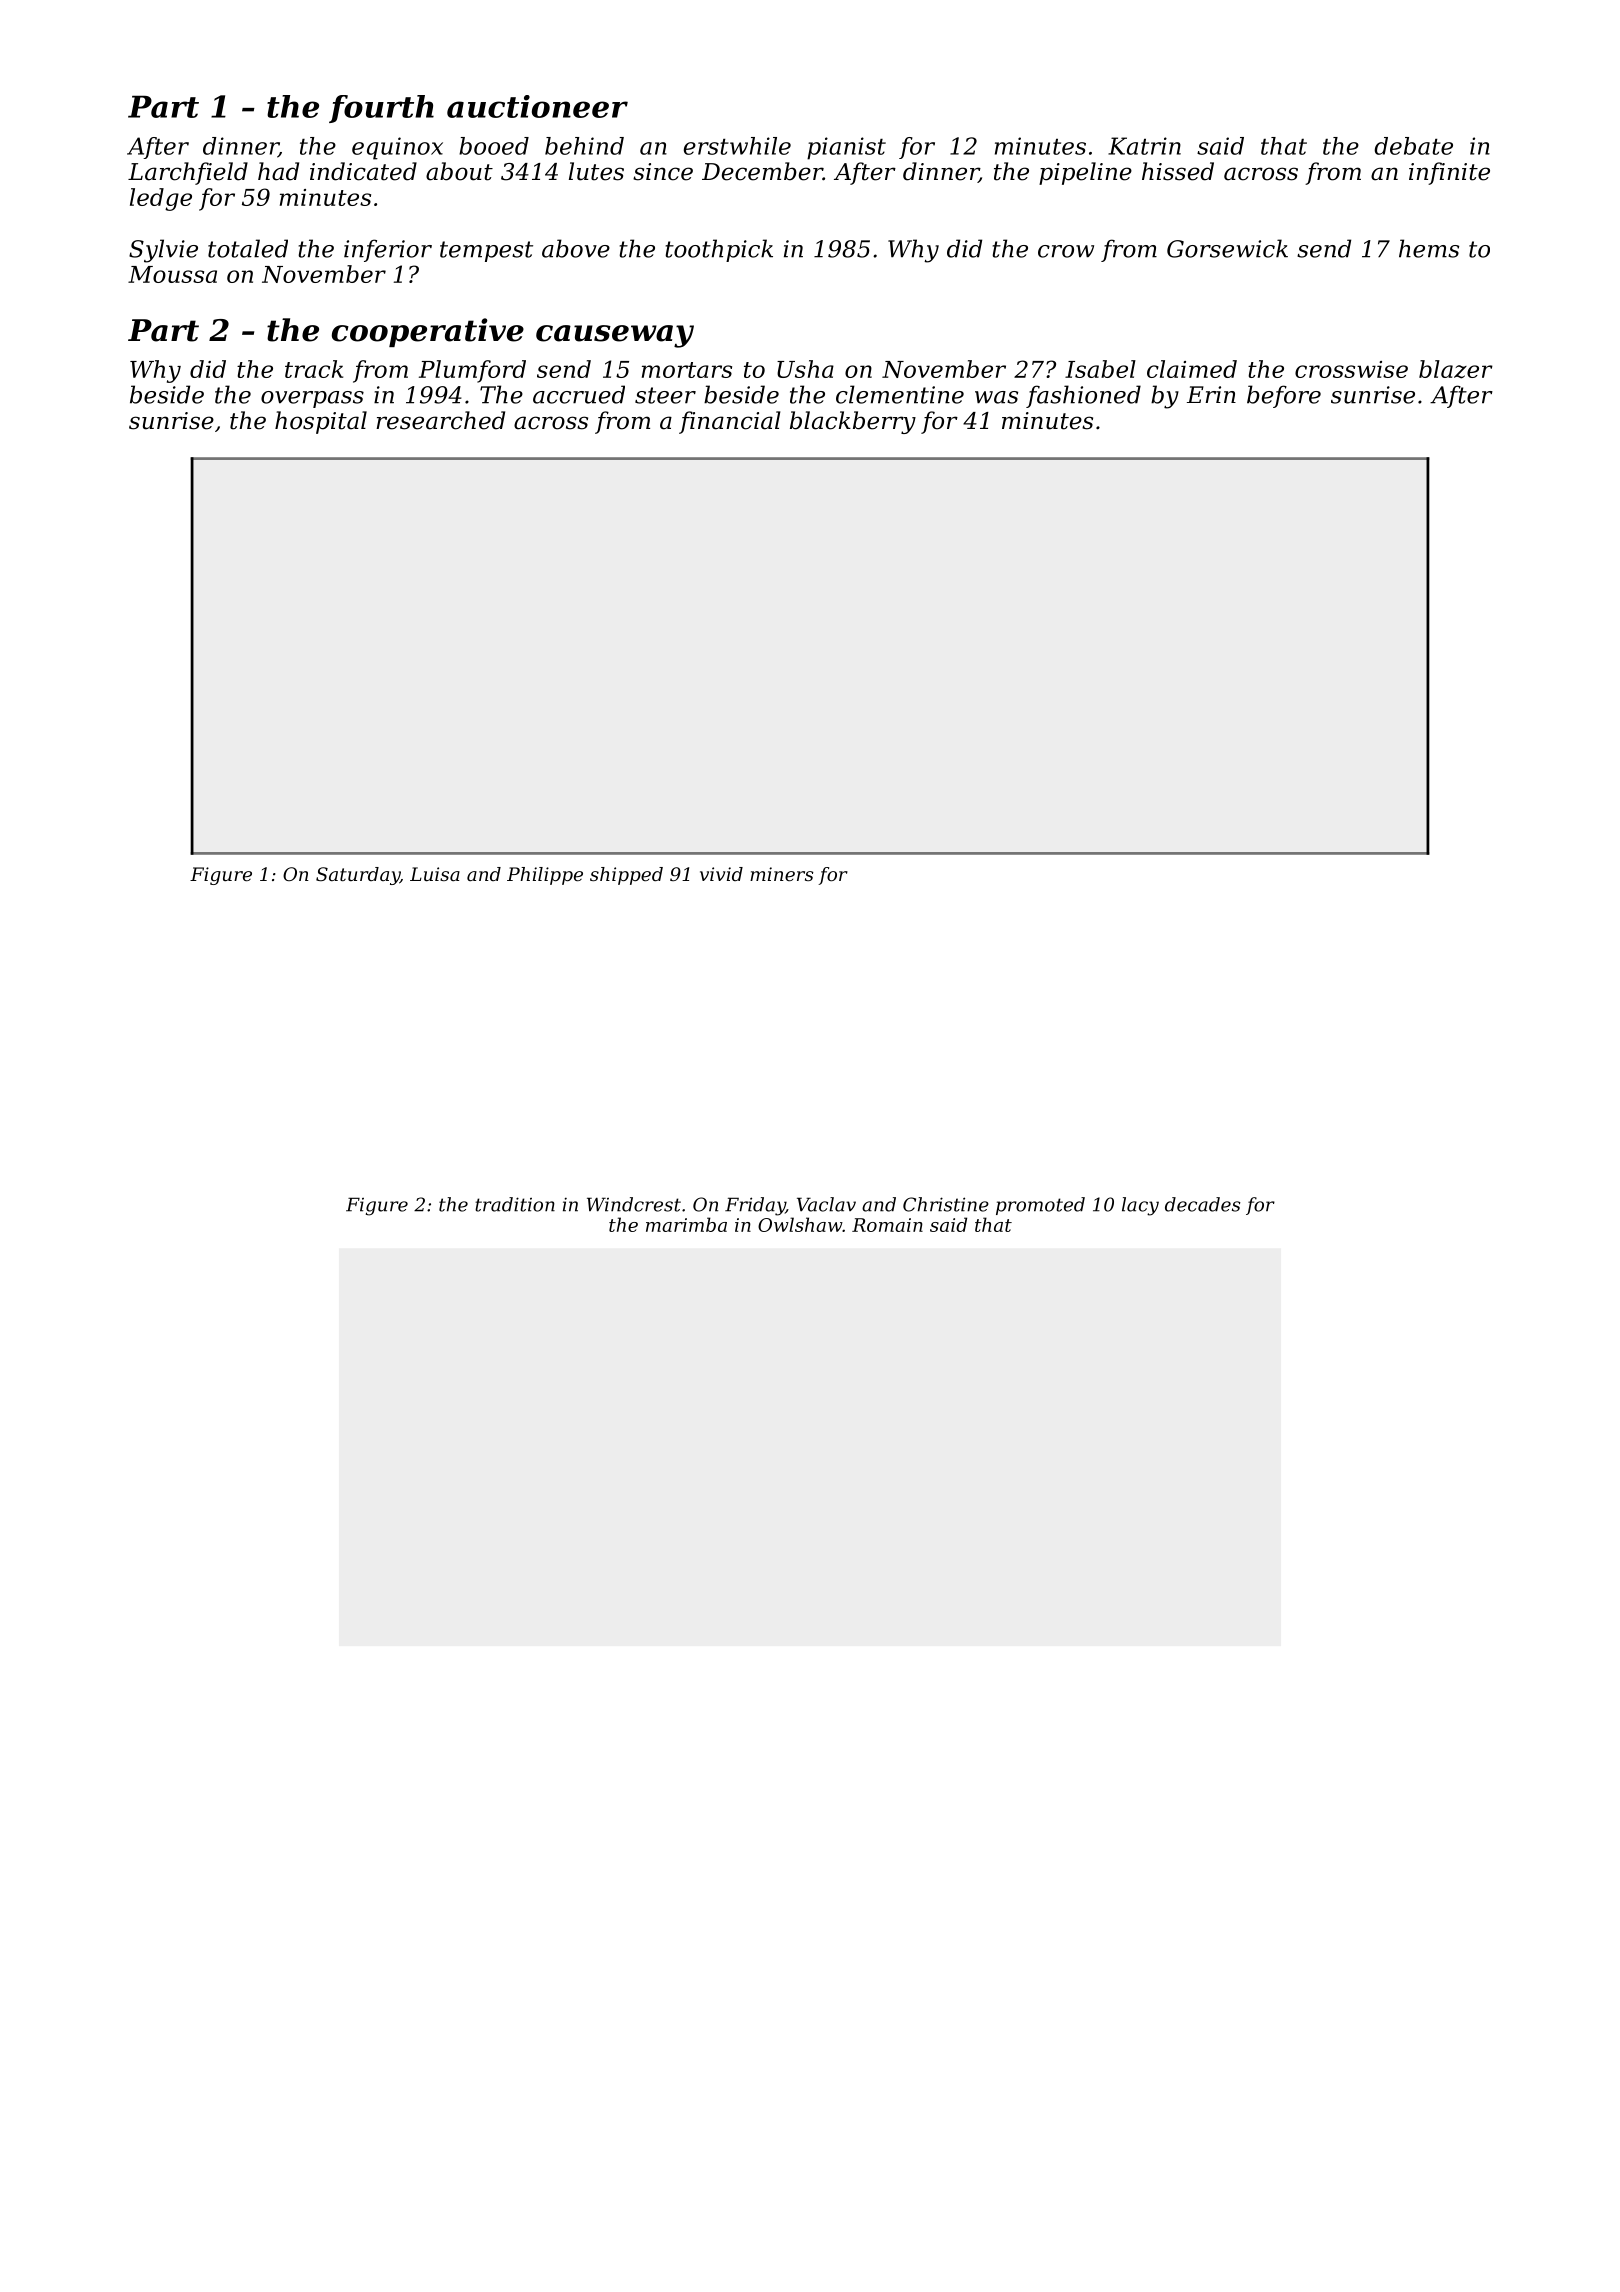 This screenshot has height=2292, width=1620. What do you see at coordinates (576, 248) in the screenshot?
I see `above` at bounding box center [576, 248].
